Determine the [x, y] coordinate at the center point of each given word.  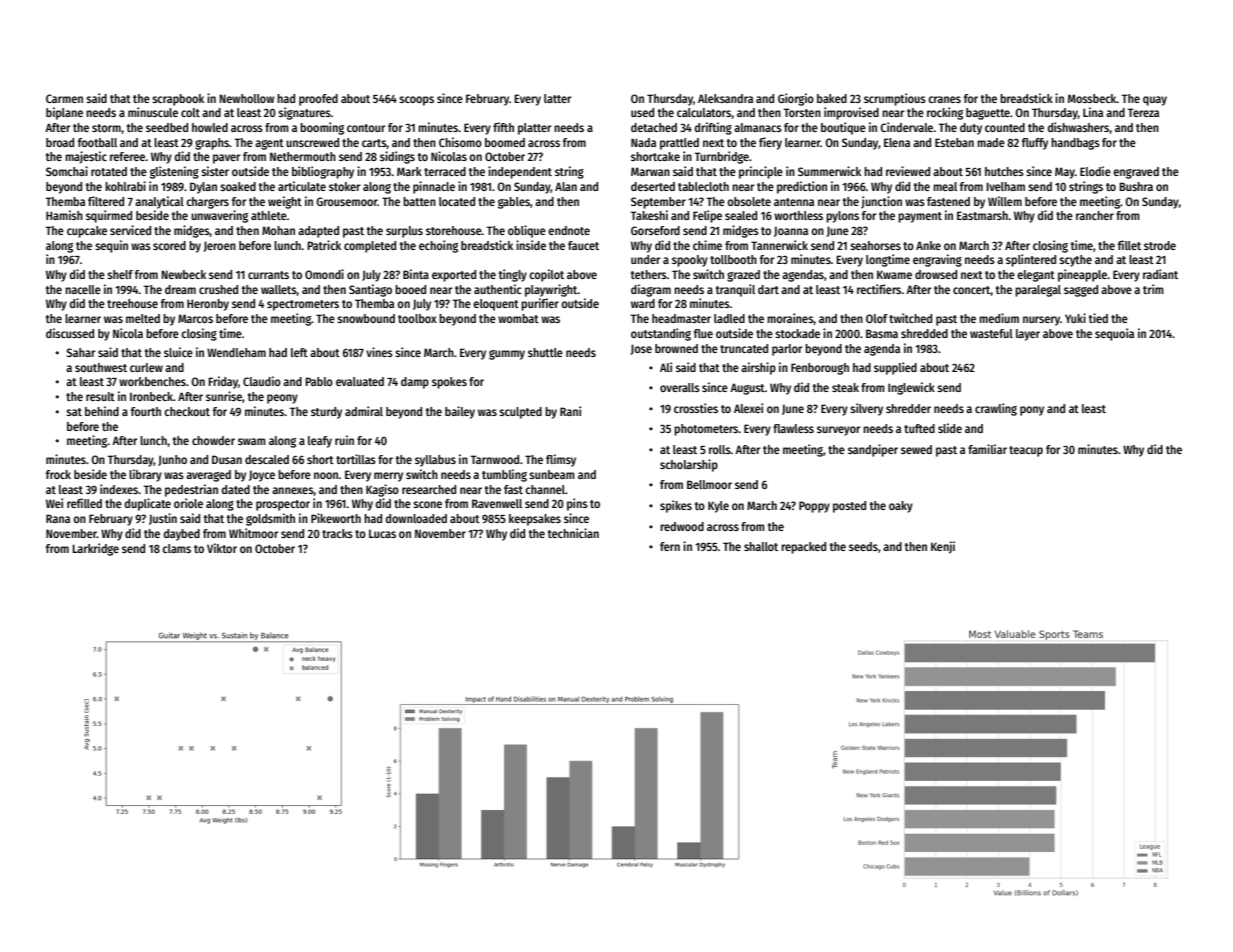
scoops [416, 101]
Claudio [262, 381]
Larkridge [95, 549]
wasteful [991, 333]
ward [643, 303]
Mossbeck [1092, 98]
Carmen [64, 98]
